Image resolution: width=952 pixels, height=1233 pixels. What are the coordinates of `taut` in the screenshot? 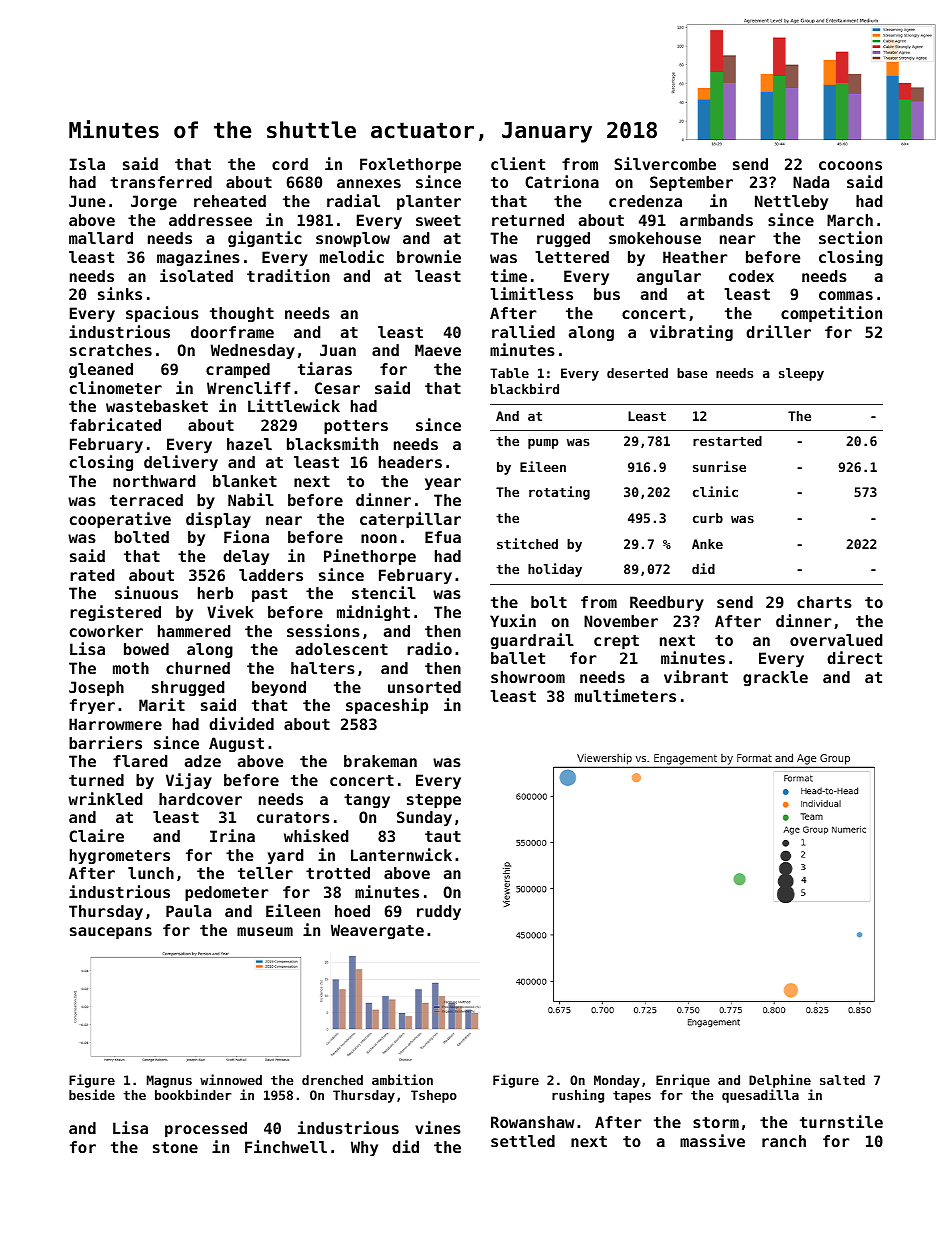 It's located at (443, 836).
